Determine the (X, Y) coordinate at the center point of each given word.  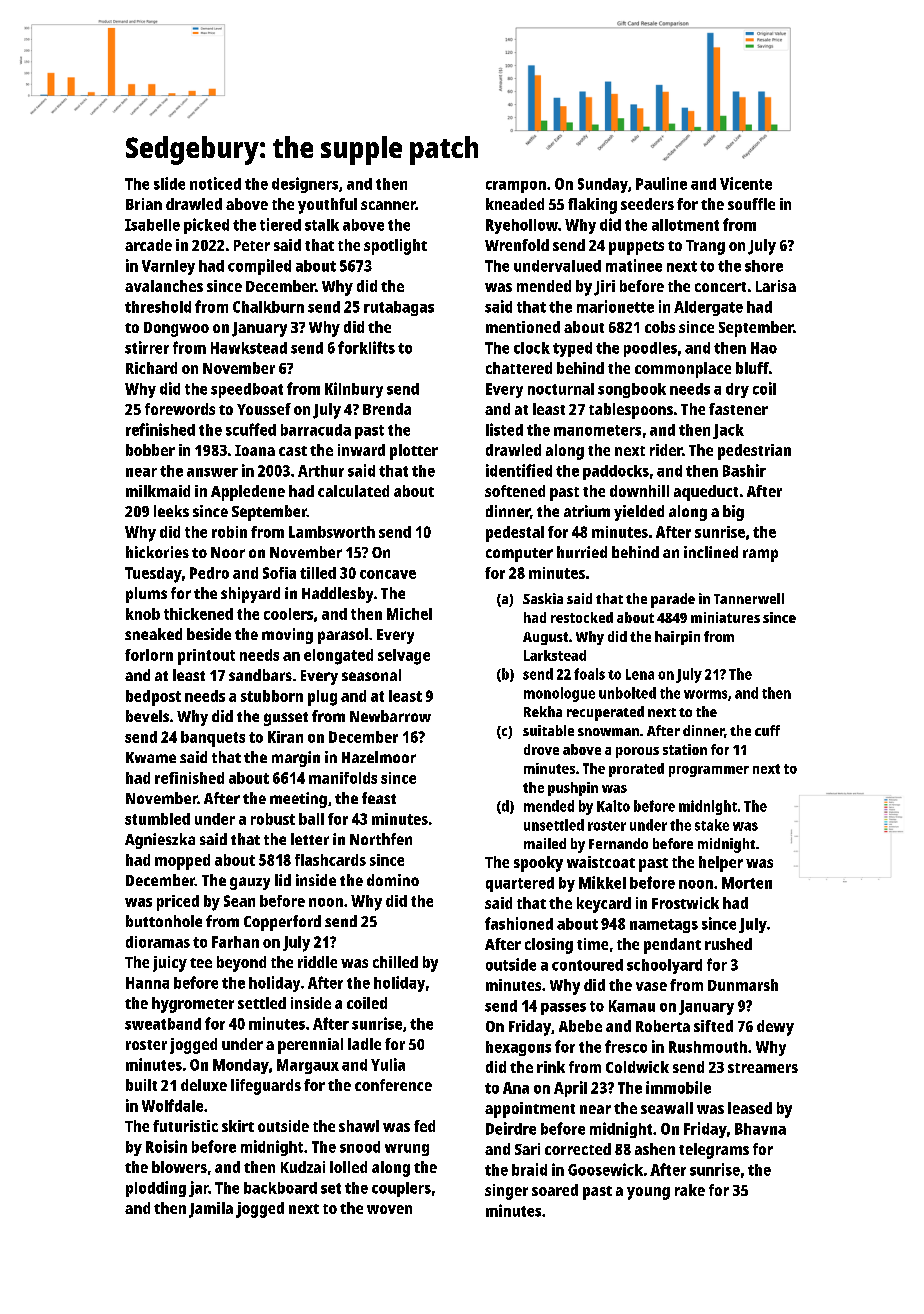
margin (296, 759)
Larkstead (555, 655)
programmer (709, 771)
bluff (752, 368)
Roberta (663, 1026)
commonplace (683, 370)
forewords (180, 409)
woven (389, 1209)
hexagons (518, 1048)
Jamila (211, 1210)
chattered (519, 368)
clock (532, 348)
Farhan (235, 942)
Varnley (168, 267)
